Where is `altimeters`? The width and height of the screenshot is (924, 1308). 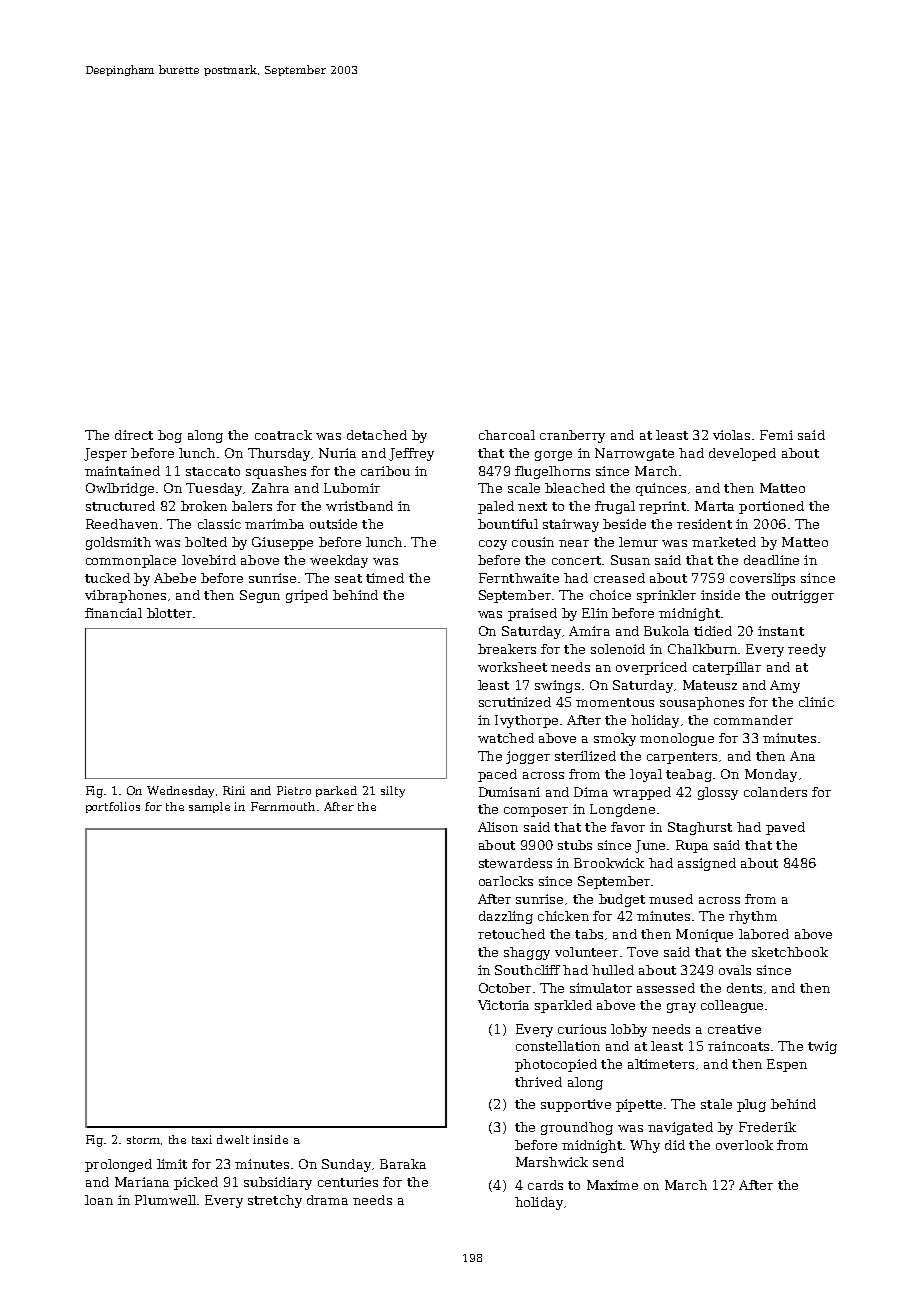 altimeters is located at coordinates (661, 1064).
